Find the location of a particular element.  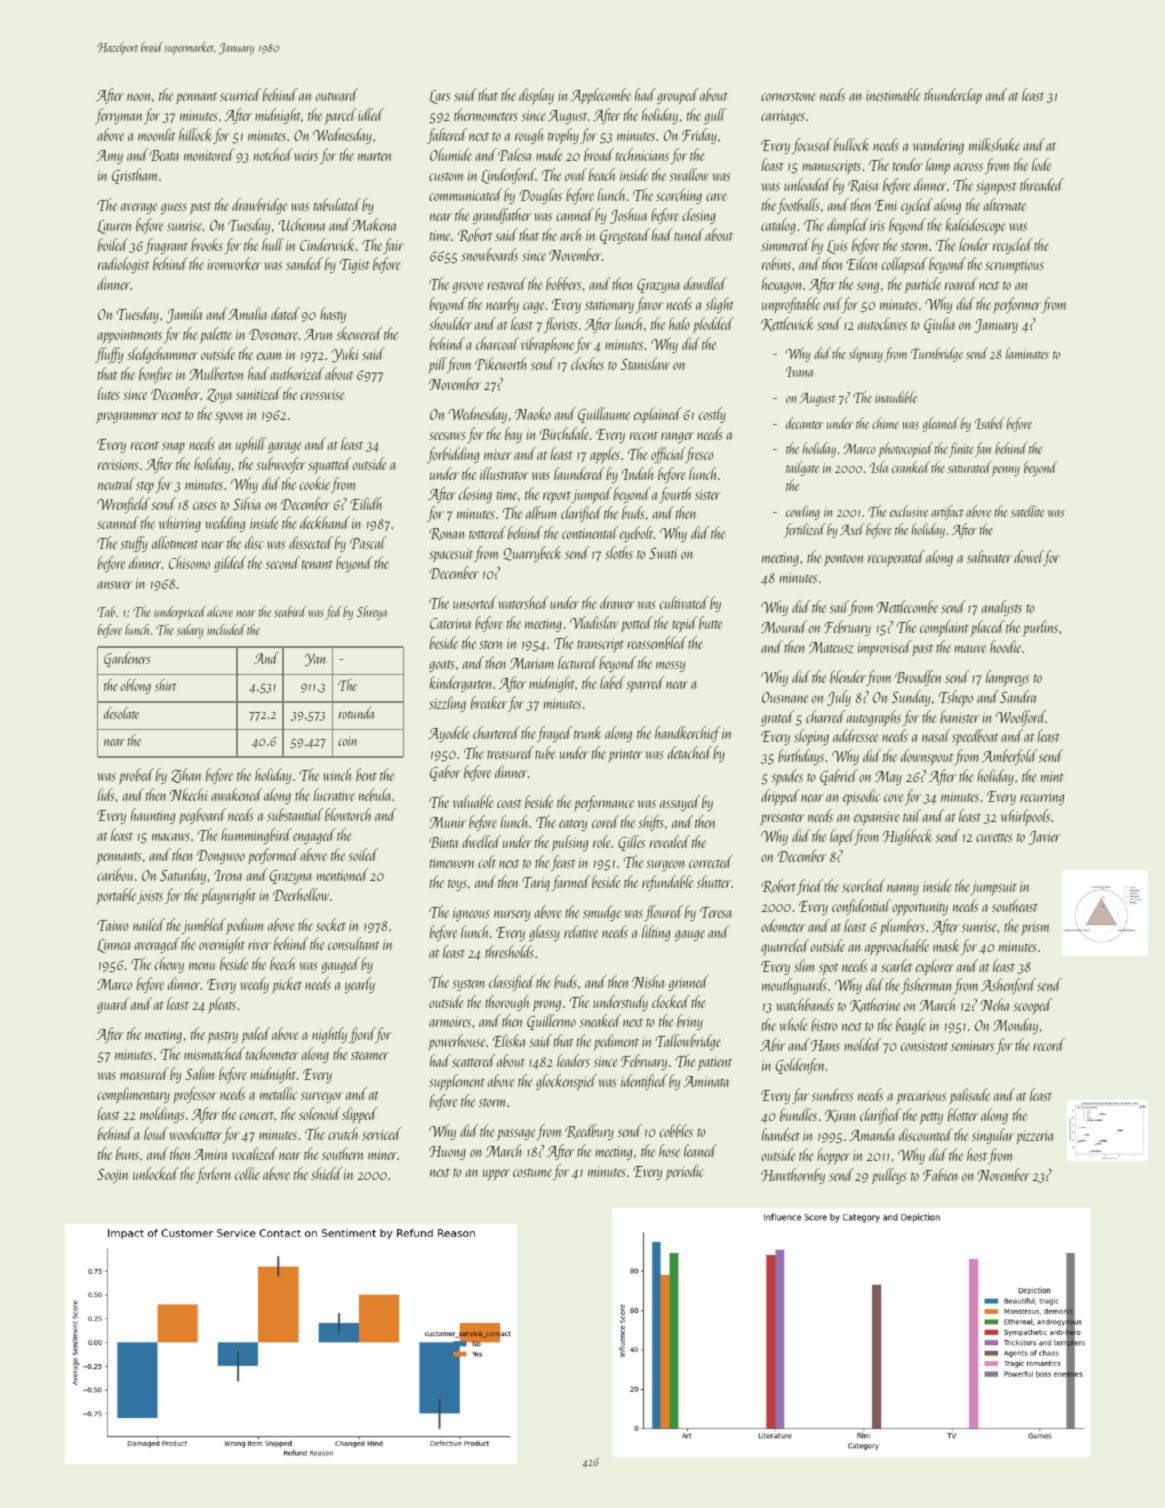

collie is located at coordinates (247, 1173).
